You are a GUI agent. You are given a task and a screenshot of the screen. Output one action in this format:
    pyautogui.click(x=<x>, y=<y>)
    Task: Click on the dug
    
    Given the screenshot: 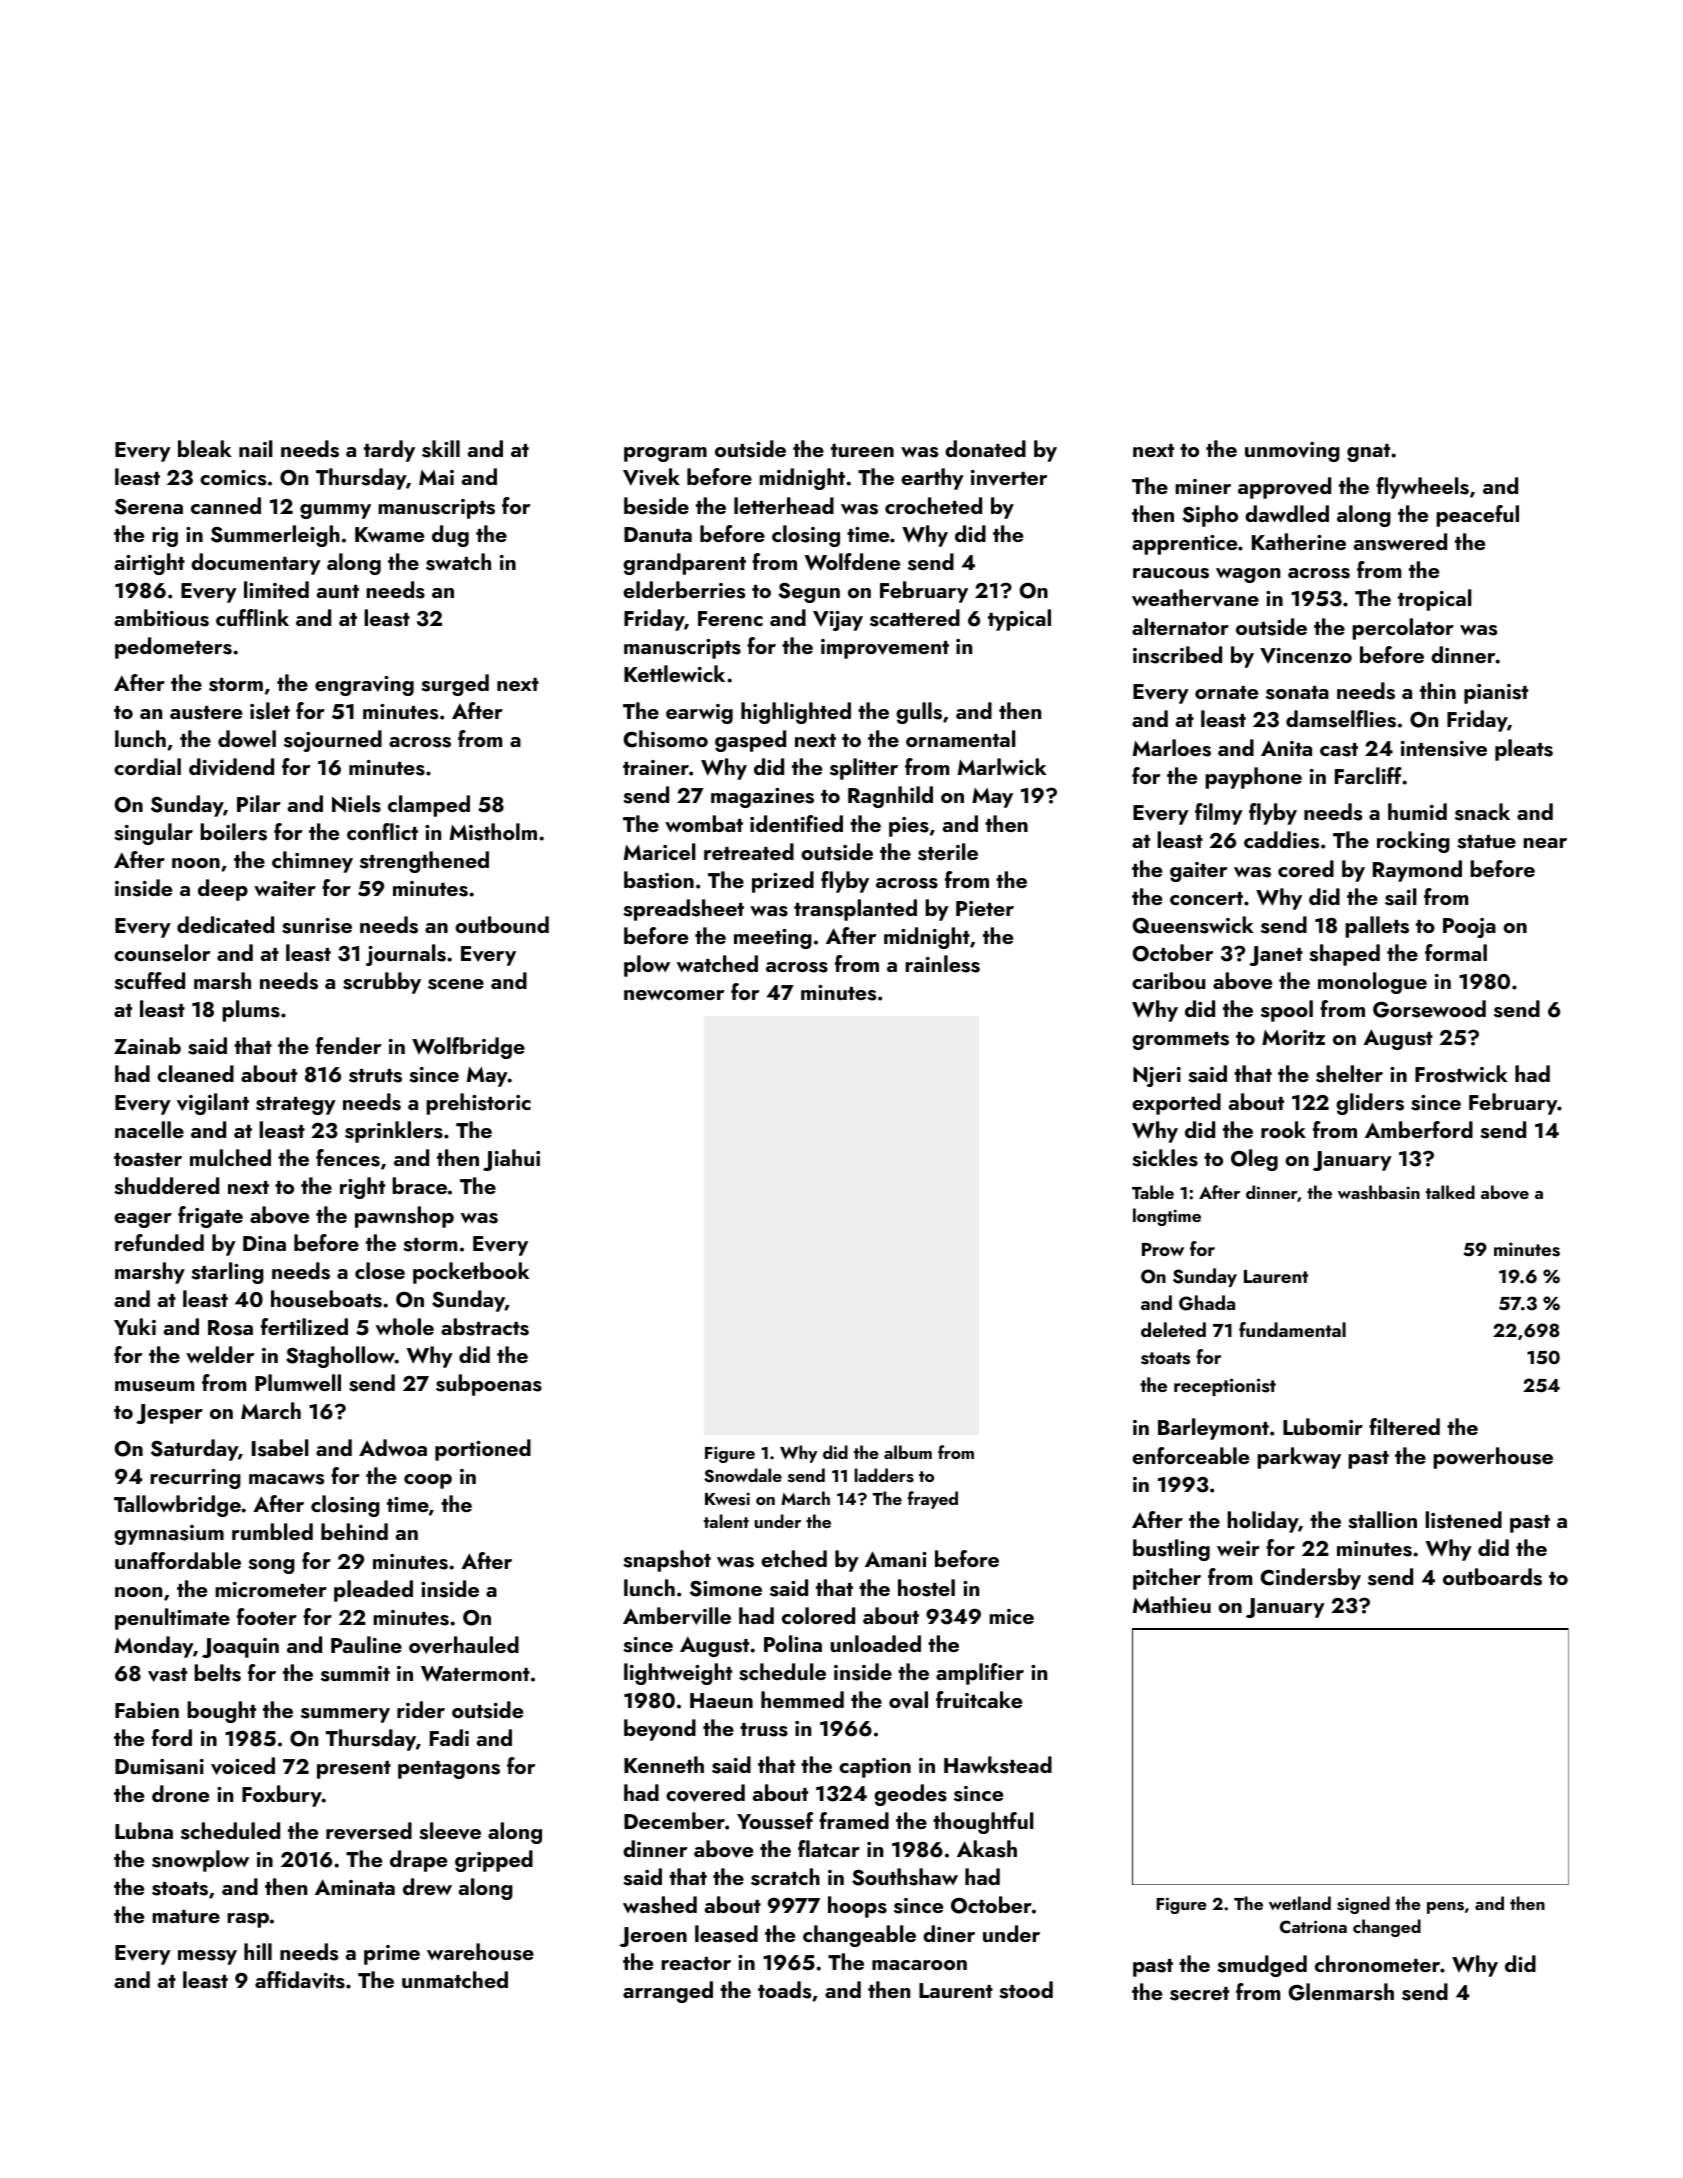 What is the action you would take?
    pyautogui.click(x=450, y=536)
